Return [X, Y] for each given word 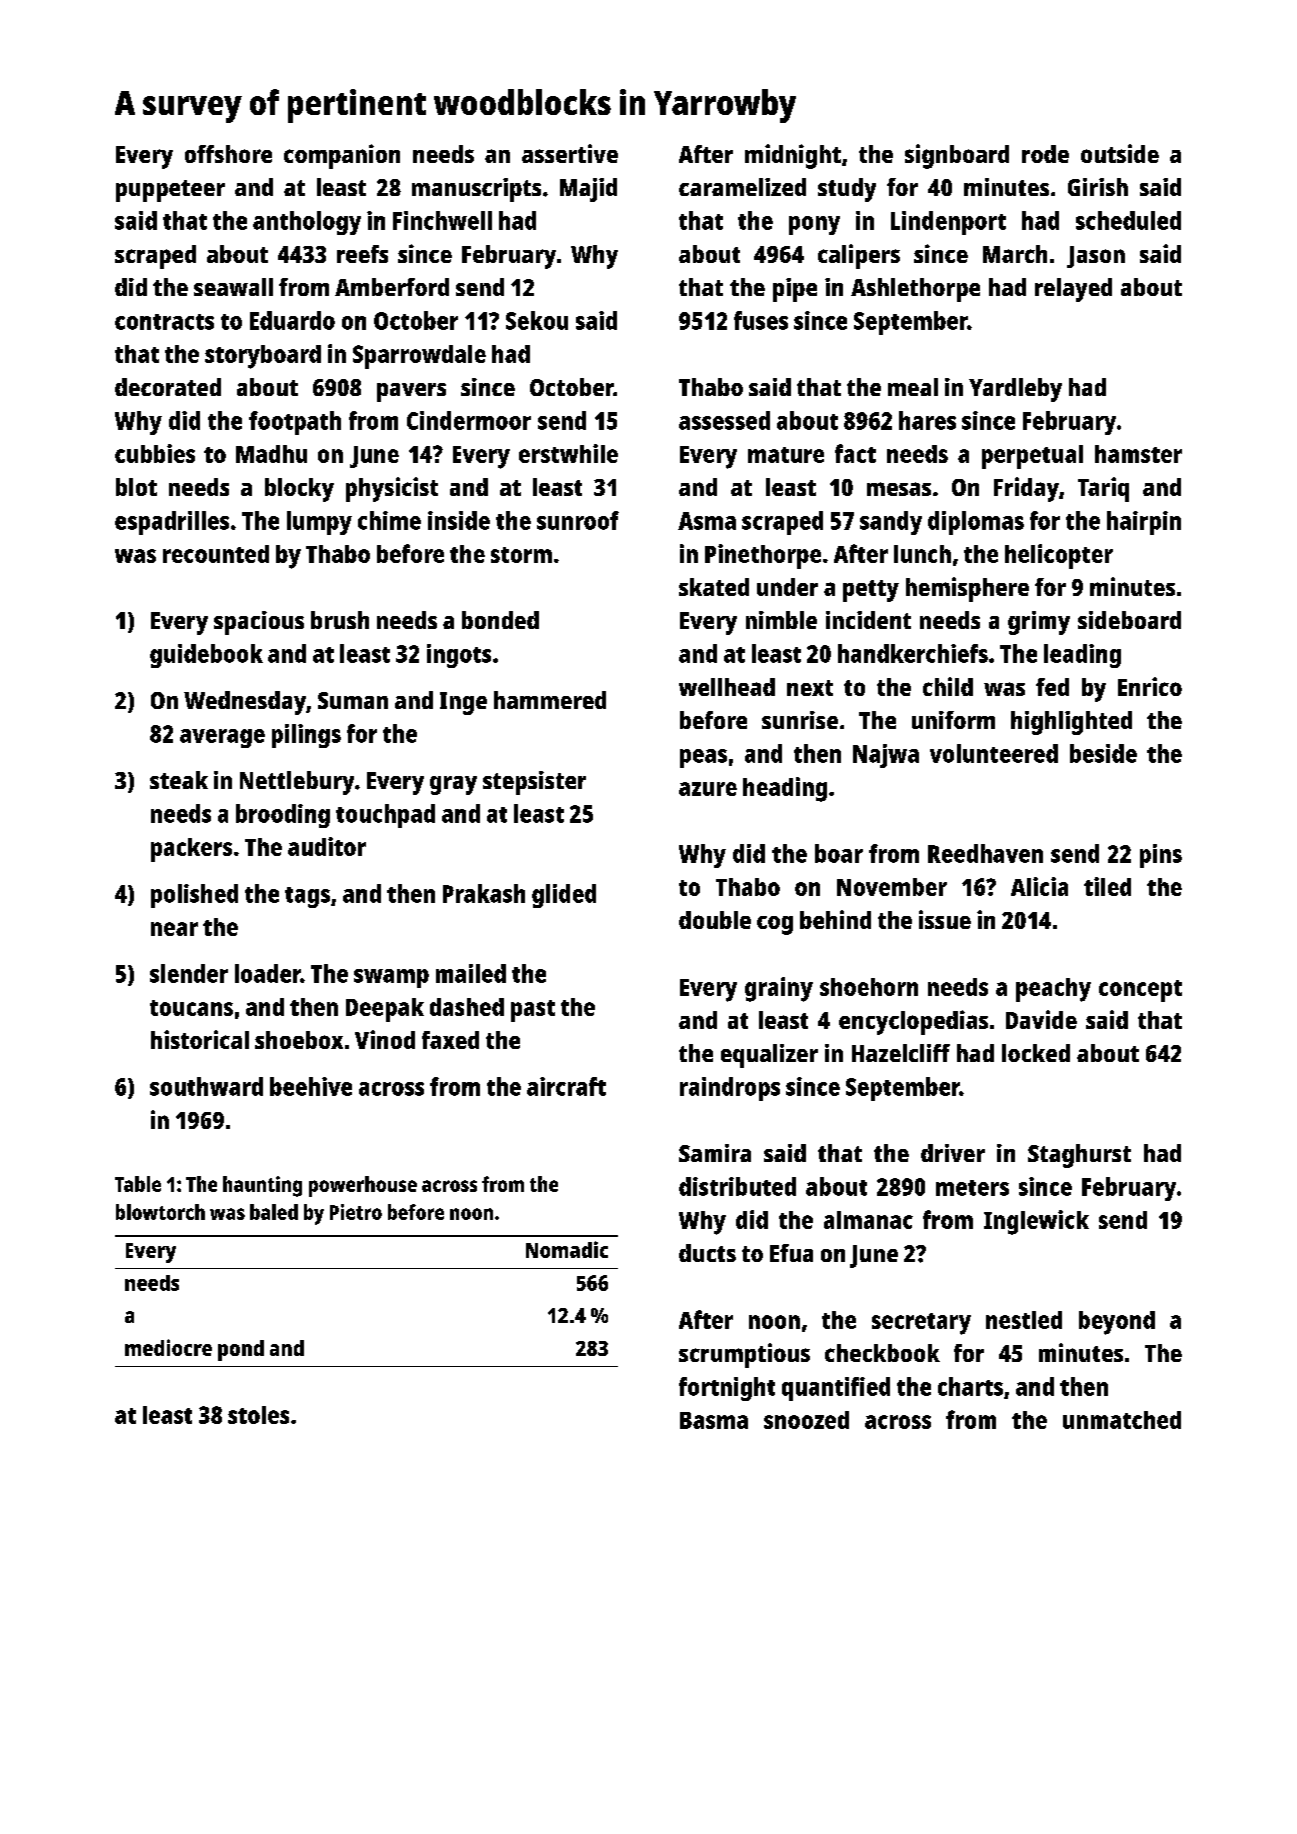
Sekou [537, 320]
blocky [299, 490]
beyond [1117, 1323]
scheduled [1128, 220]
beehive [311, 1086]
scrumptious [744, 1355]
